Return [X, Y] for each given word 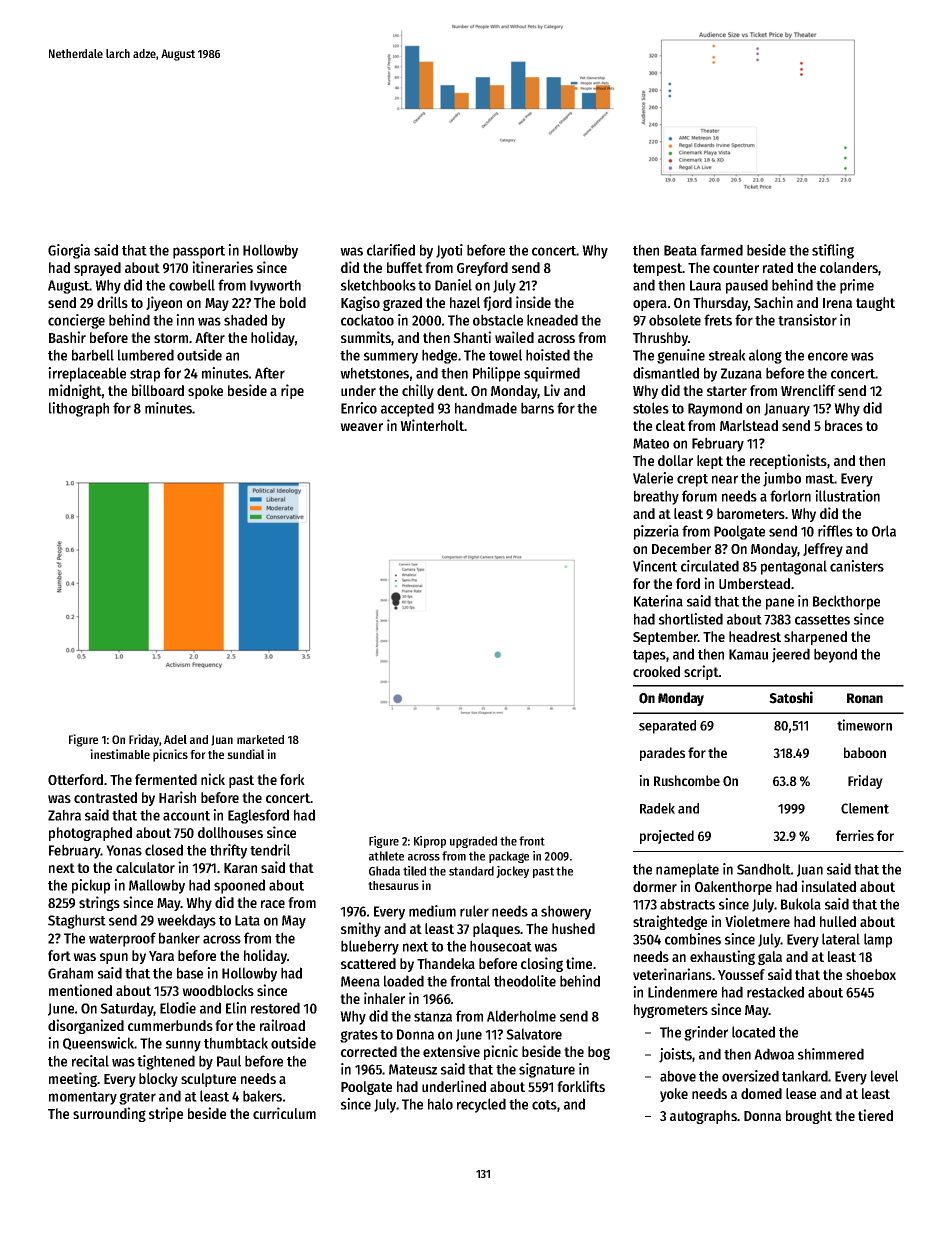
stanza [433, 1017]
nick [213, 779]
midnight [75, 391]
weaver [361, 427]
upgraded [473, 842]
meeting [73, 1079]
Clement [865, 808]
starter [727, 391]
